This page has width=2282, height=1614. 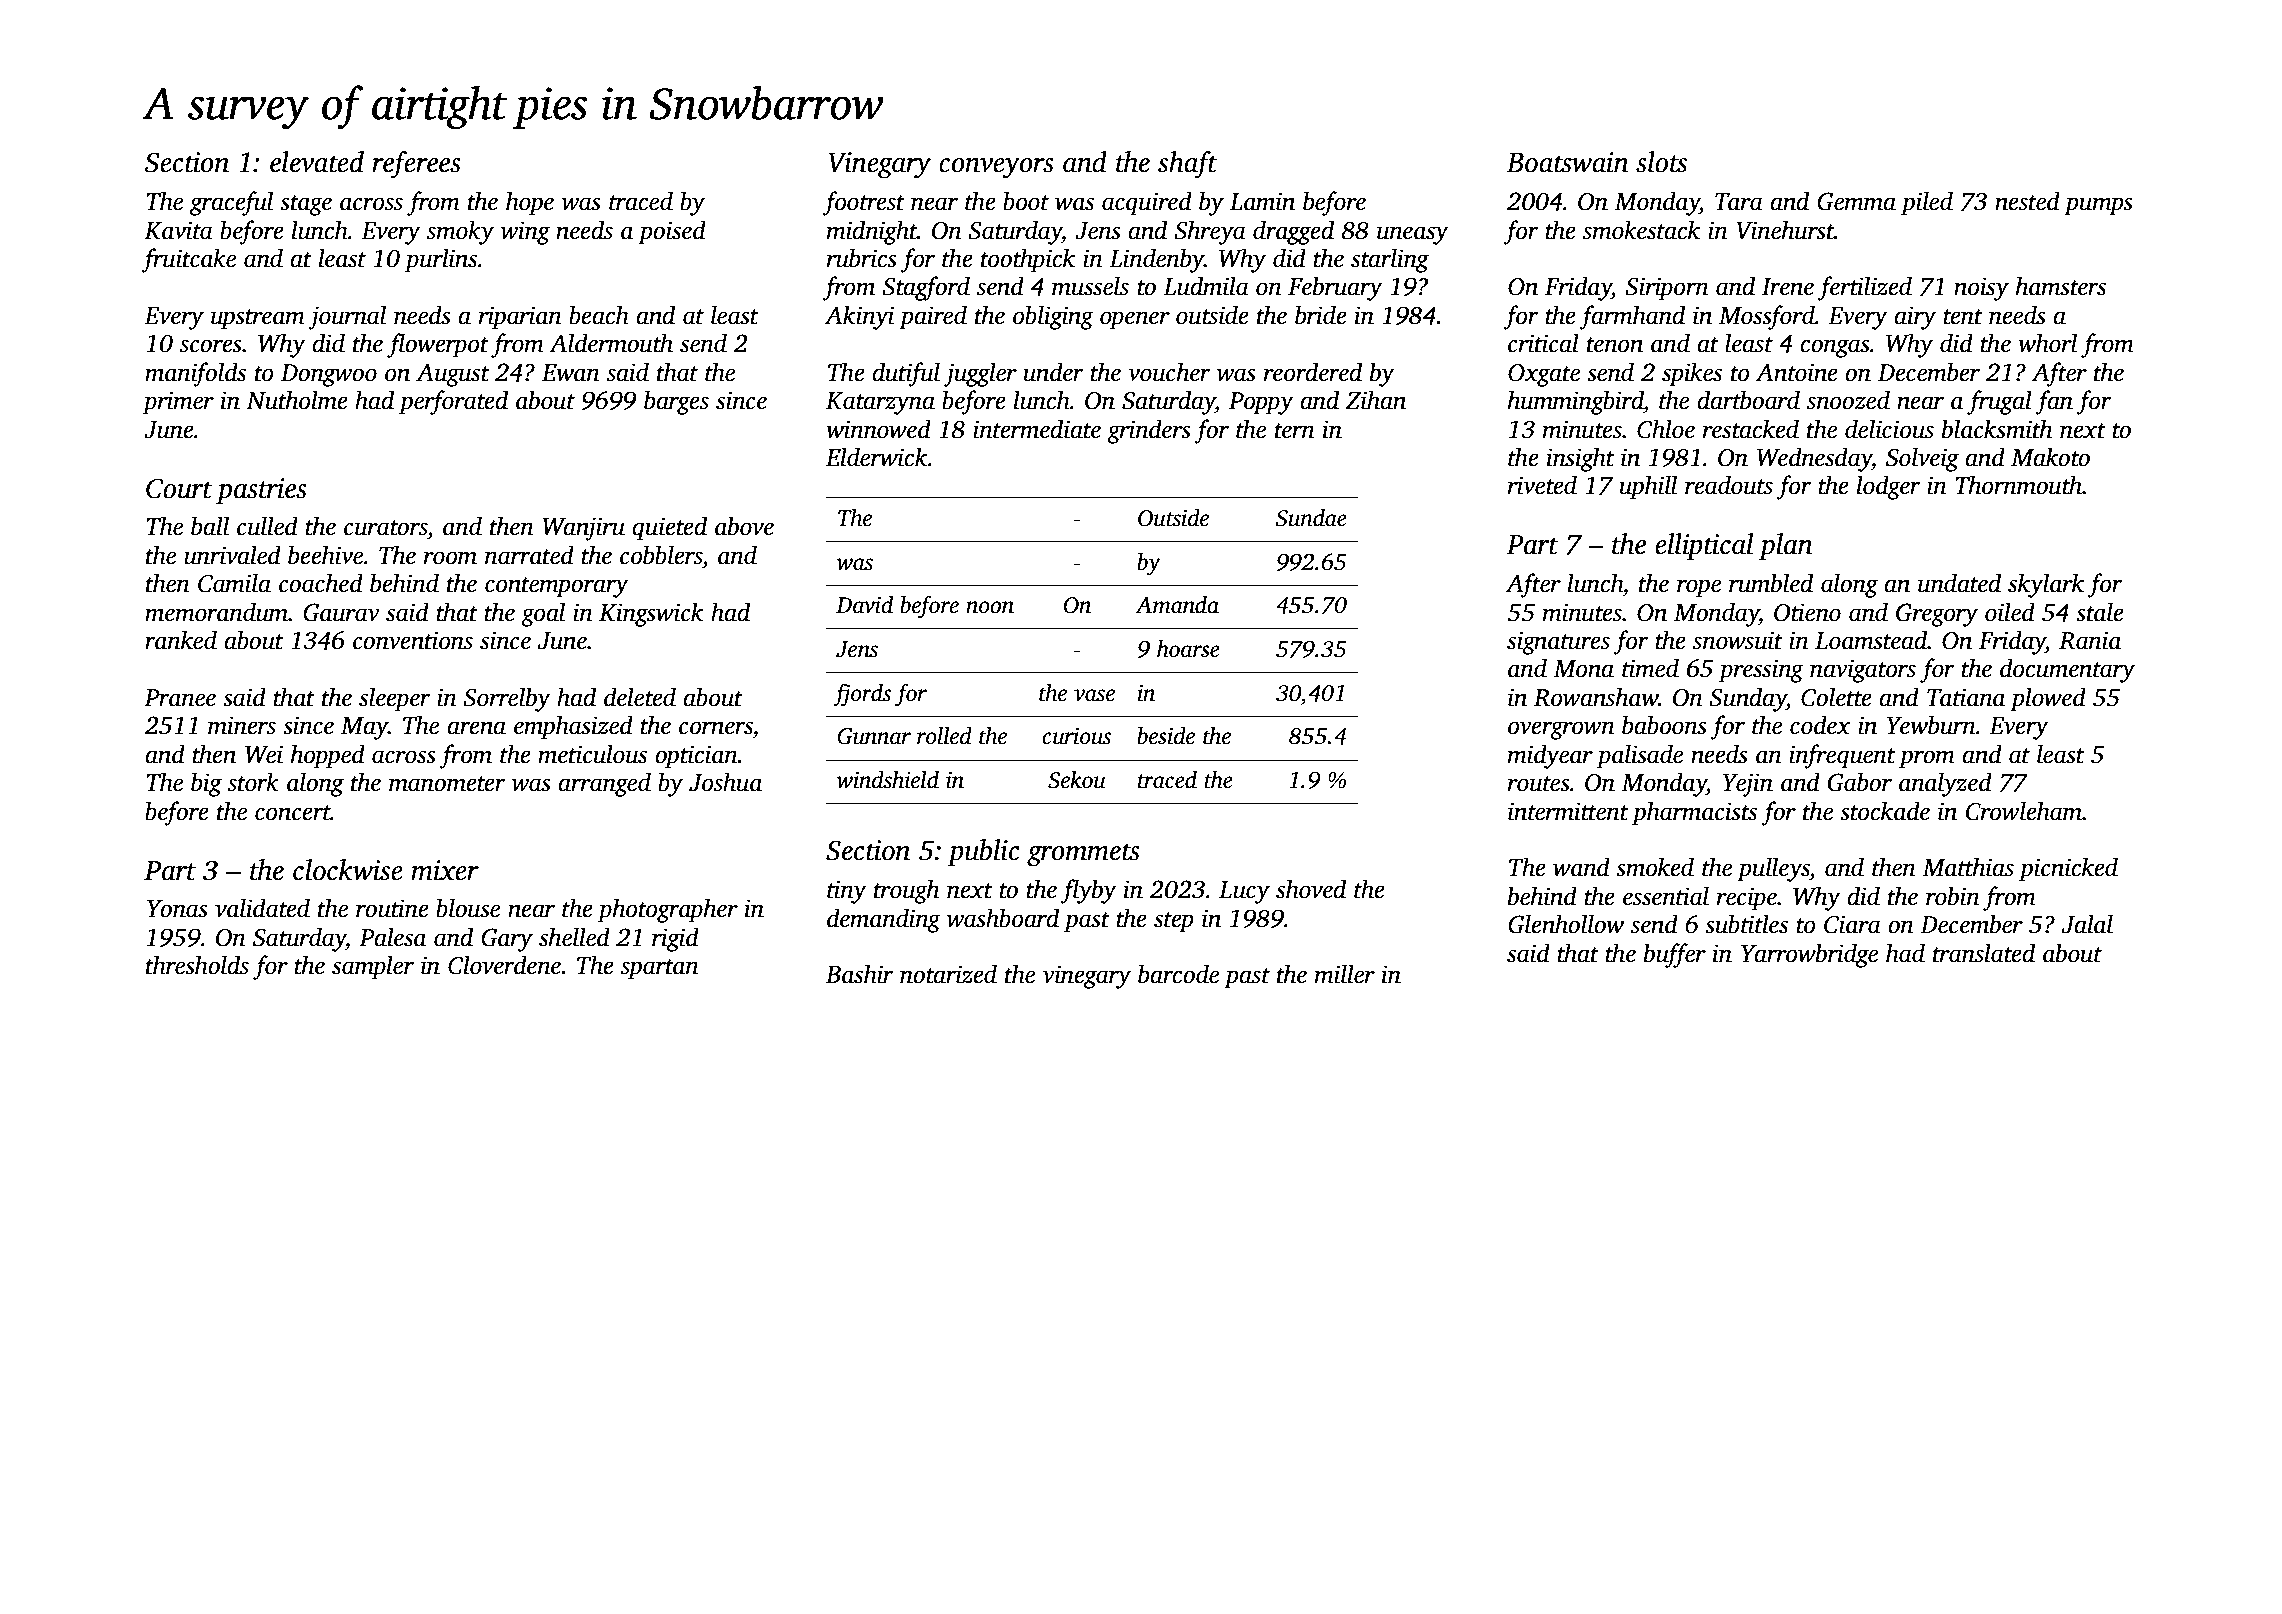 I want to click on slots, so click(x=1661, y=162).
